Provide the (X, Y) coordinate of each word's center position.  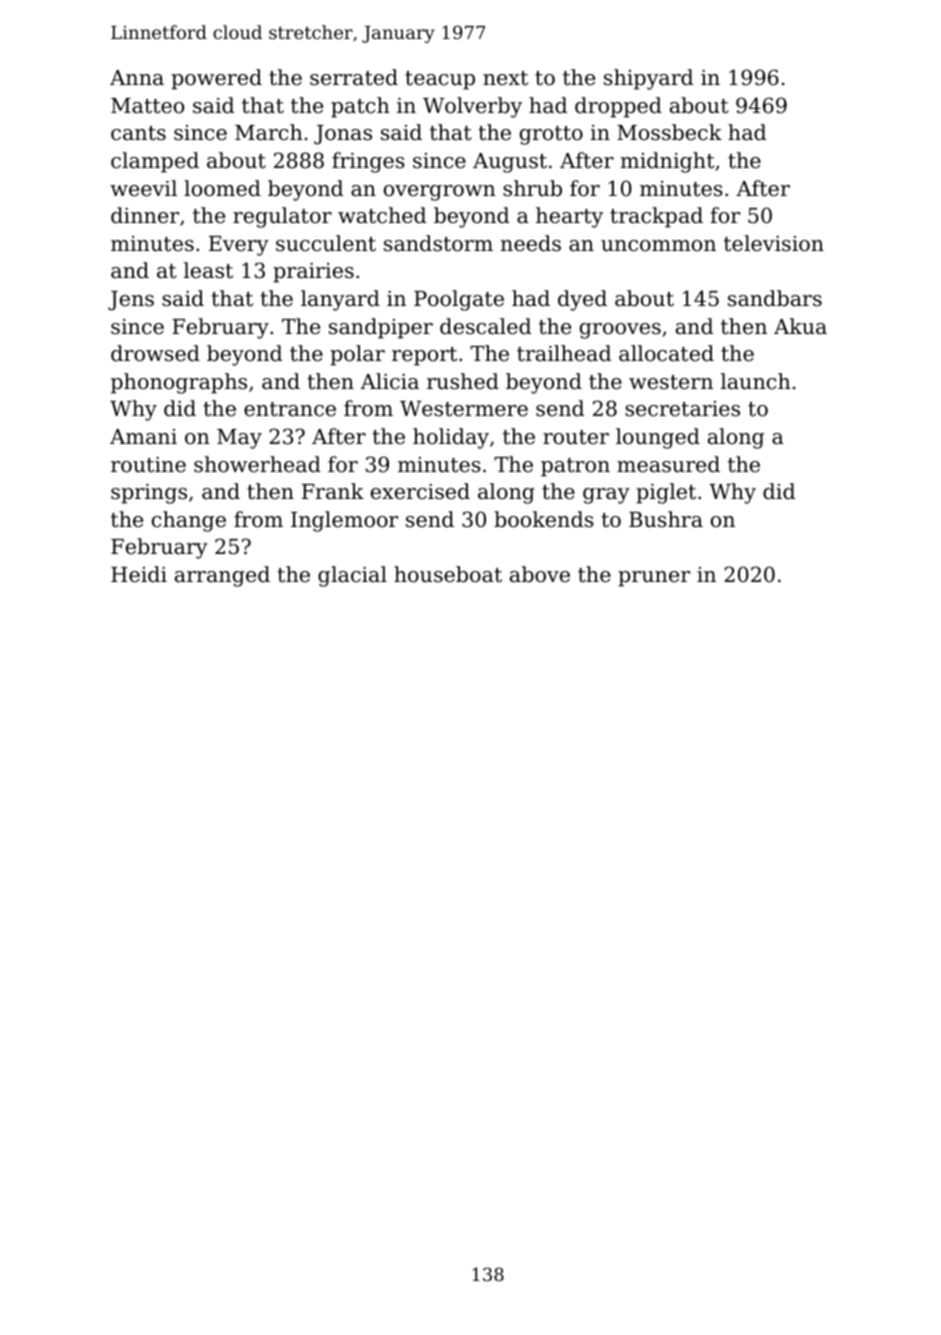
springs (149, 494)
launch (756, 381)
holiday (451, 438)
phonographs (179, 383)
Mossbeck (669, 132)
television (774, 243)
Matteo (147, 106)
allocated (666, 353)
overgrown (440, 193)
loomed (222, 188)
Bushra (666, 519)
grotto (551, 135)
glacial (352, 576)
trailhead (564, 353)
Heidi (139, 574)
